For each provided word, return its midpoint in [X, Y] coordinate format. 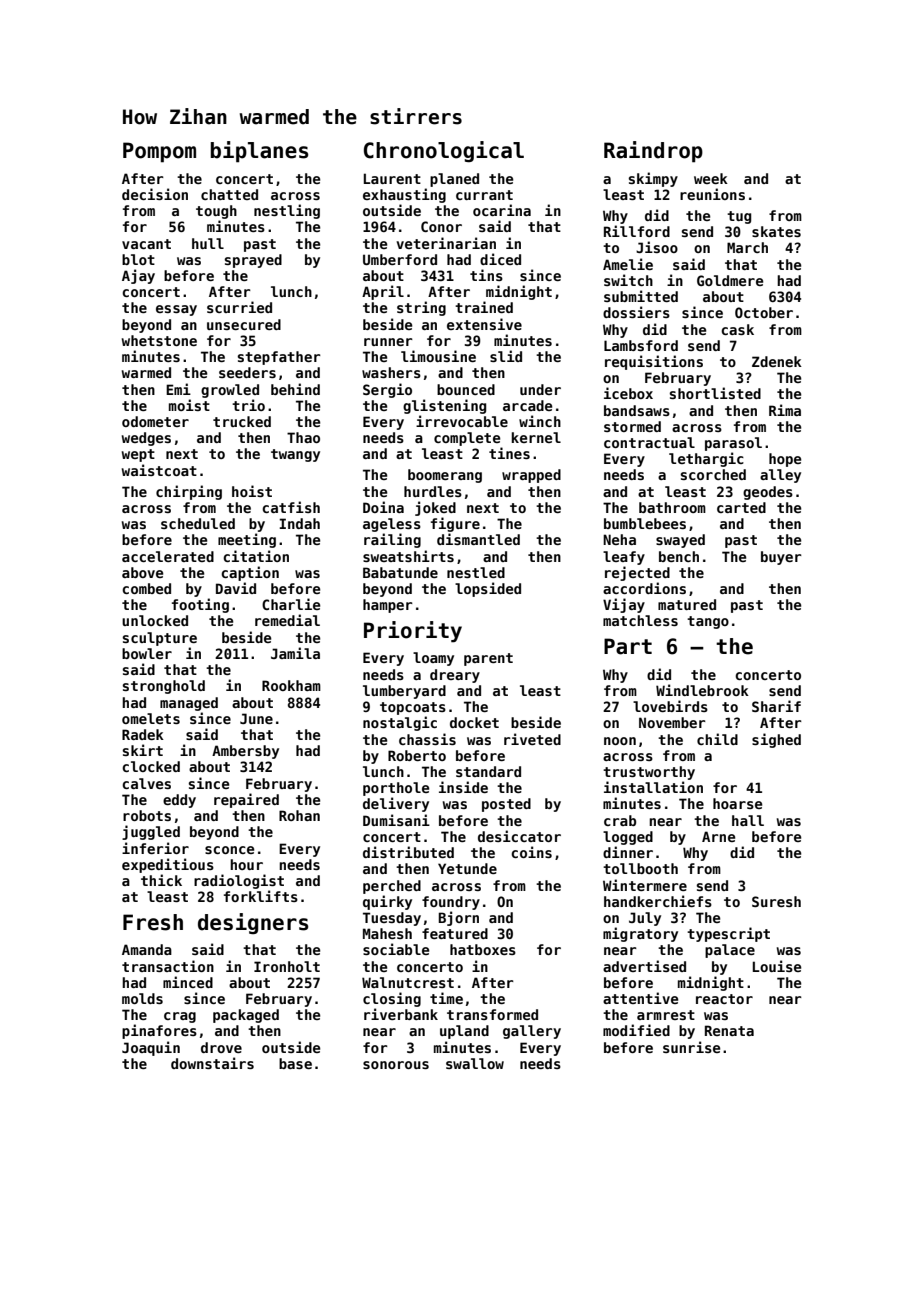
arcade [527, 405]
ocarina [502, 210]
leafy [624, 558]
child [717, 739]
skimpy [653, 179]
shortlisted [715, 393]
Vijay [624, 605]
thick [161, 880]
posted [506, 805]
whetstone [159, 340]
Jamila [295, 653]
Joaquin [151, 1048]
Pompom [159, 152]
